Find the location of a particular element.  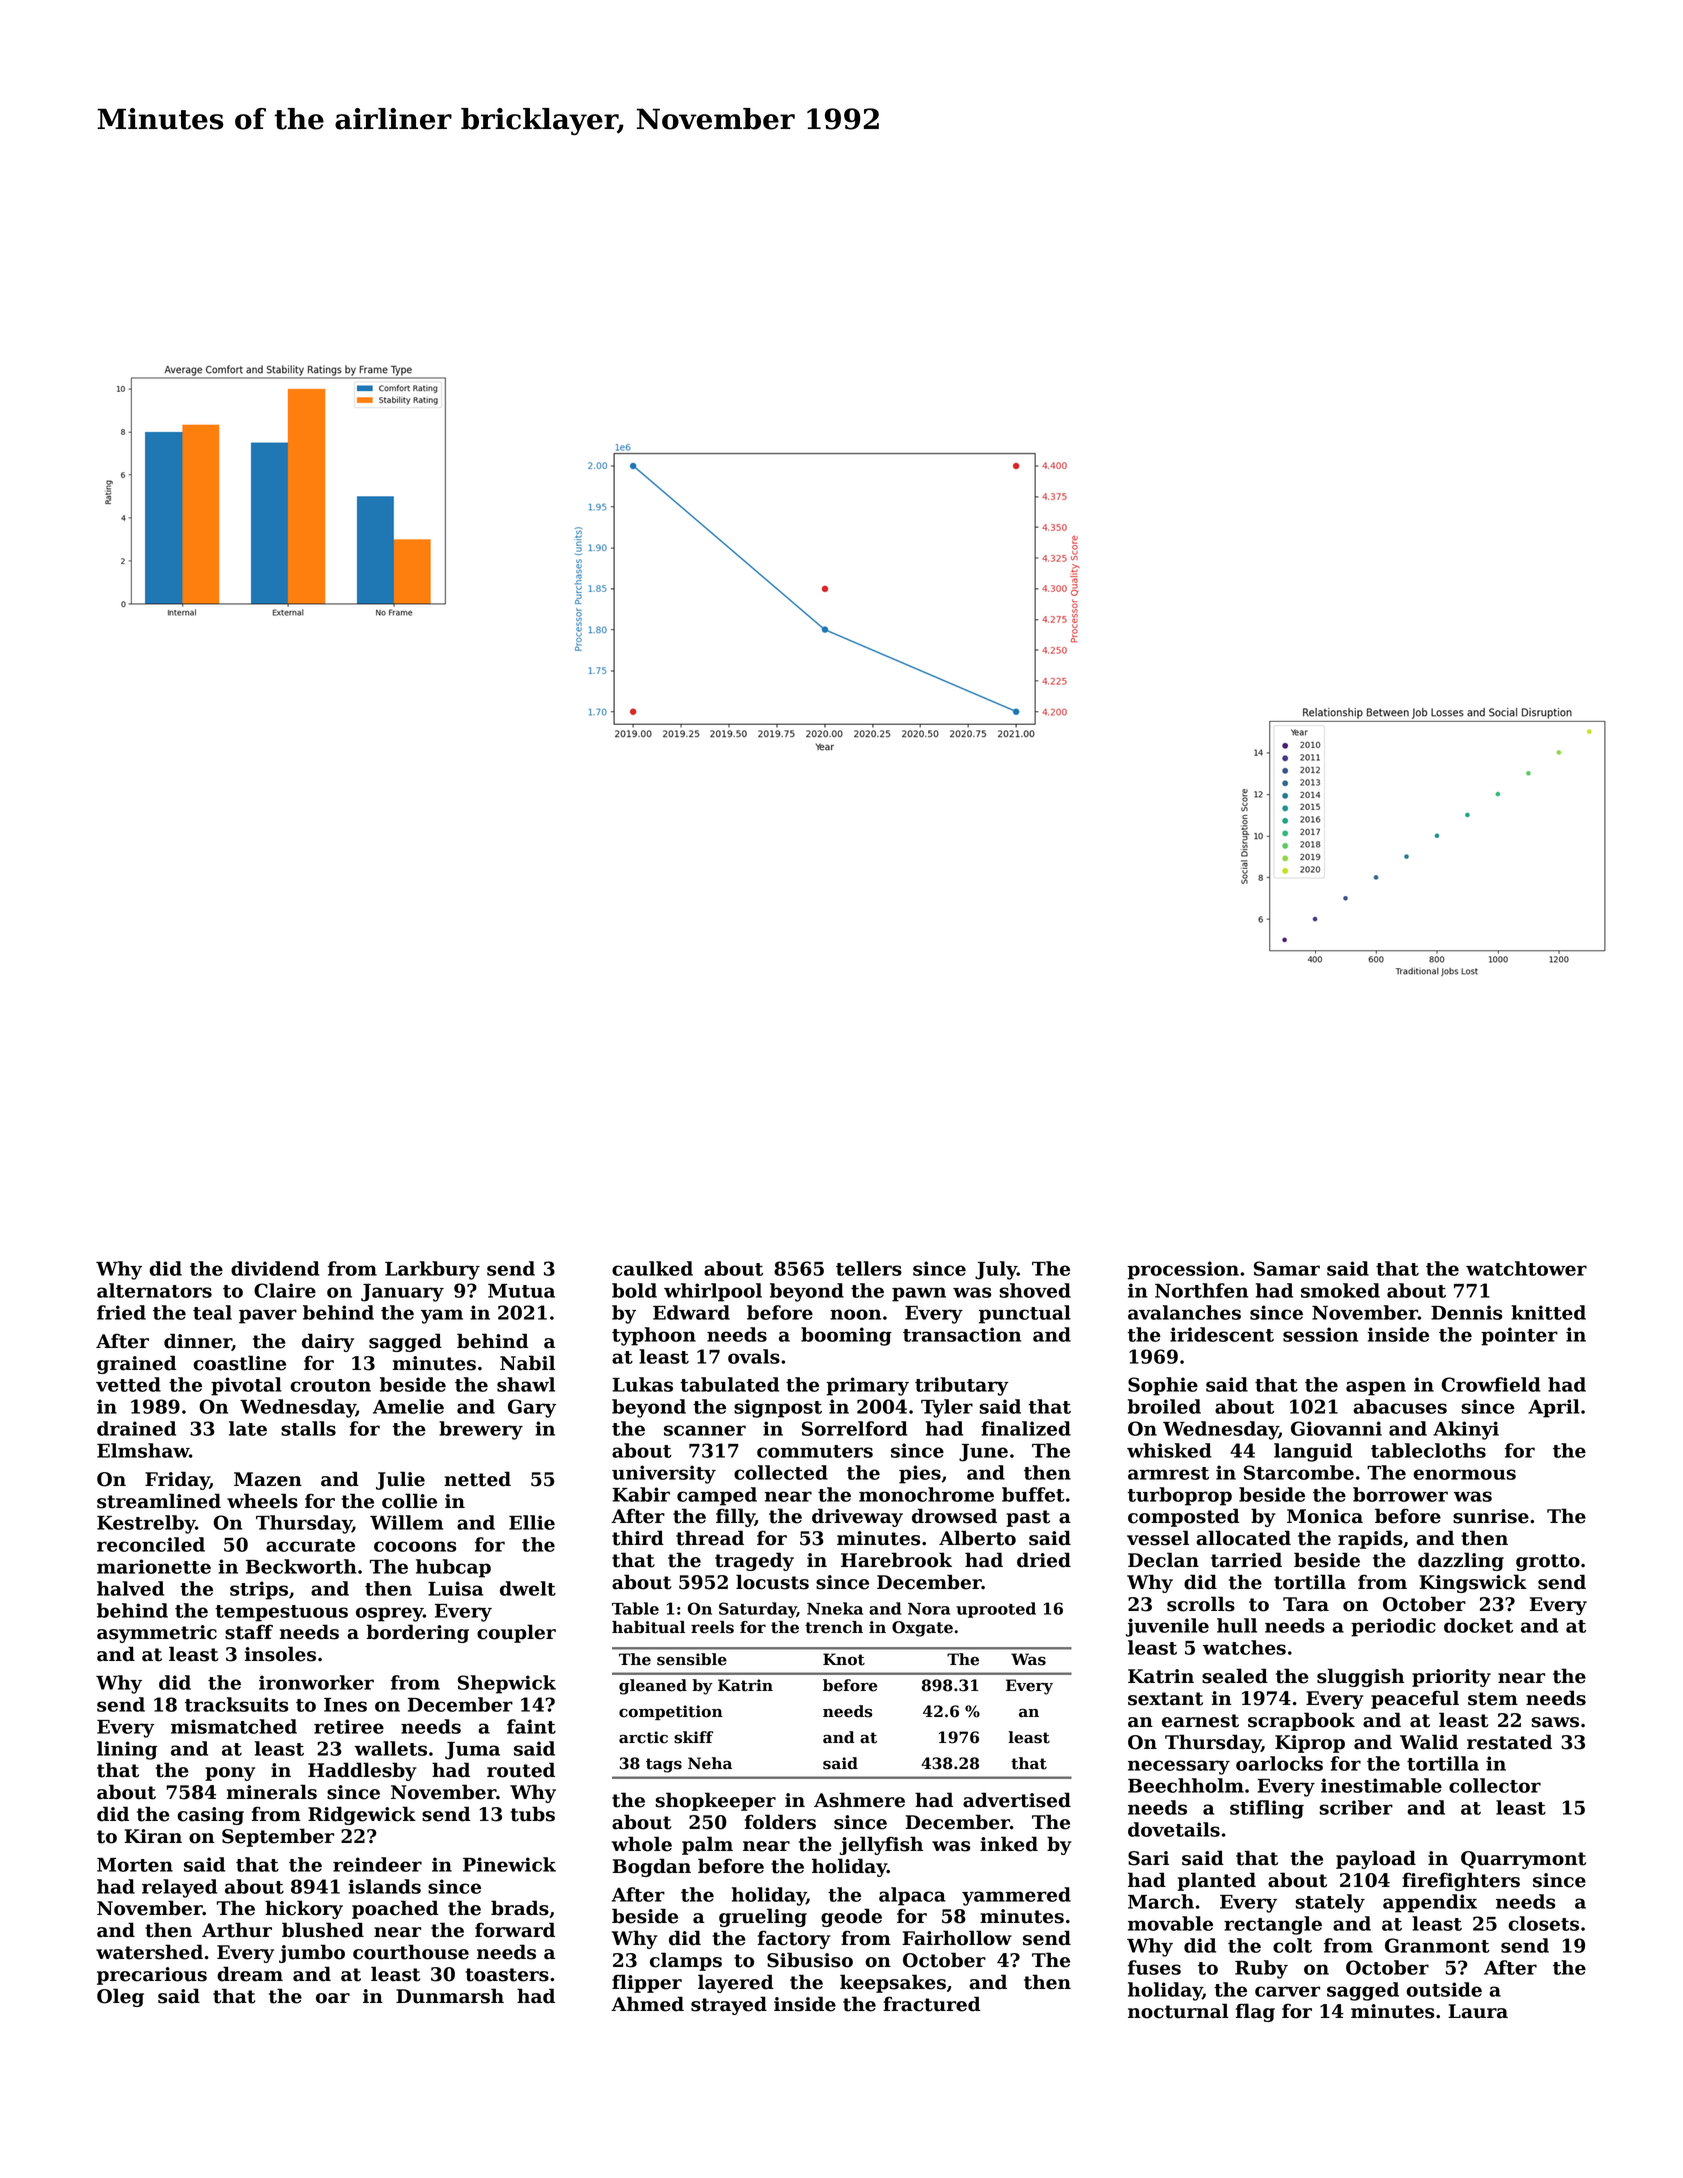

Kiran is located at coordinates (153, 1836).
